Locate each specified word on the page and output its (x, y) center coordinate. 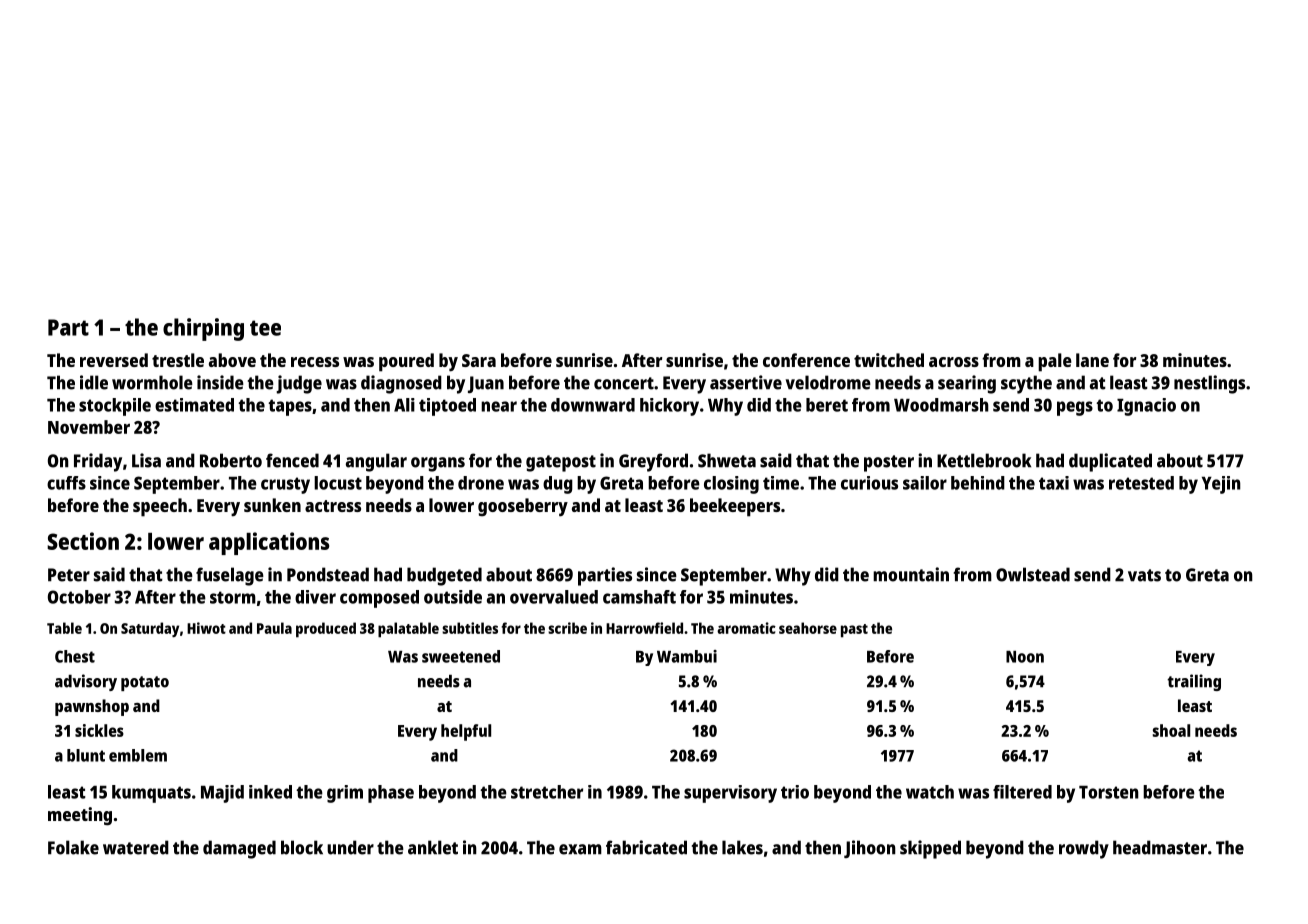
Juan (486, 384)
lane (1092, 360)
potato (145, 683)
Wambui (687, 656)
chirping (203, 329)
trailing (1194, 682)
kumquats (151, 794)
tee (265, 328)
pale (1055, 362)
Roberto (231, 460)
